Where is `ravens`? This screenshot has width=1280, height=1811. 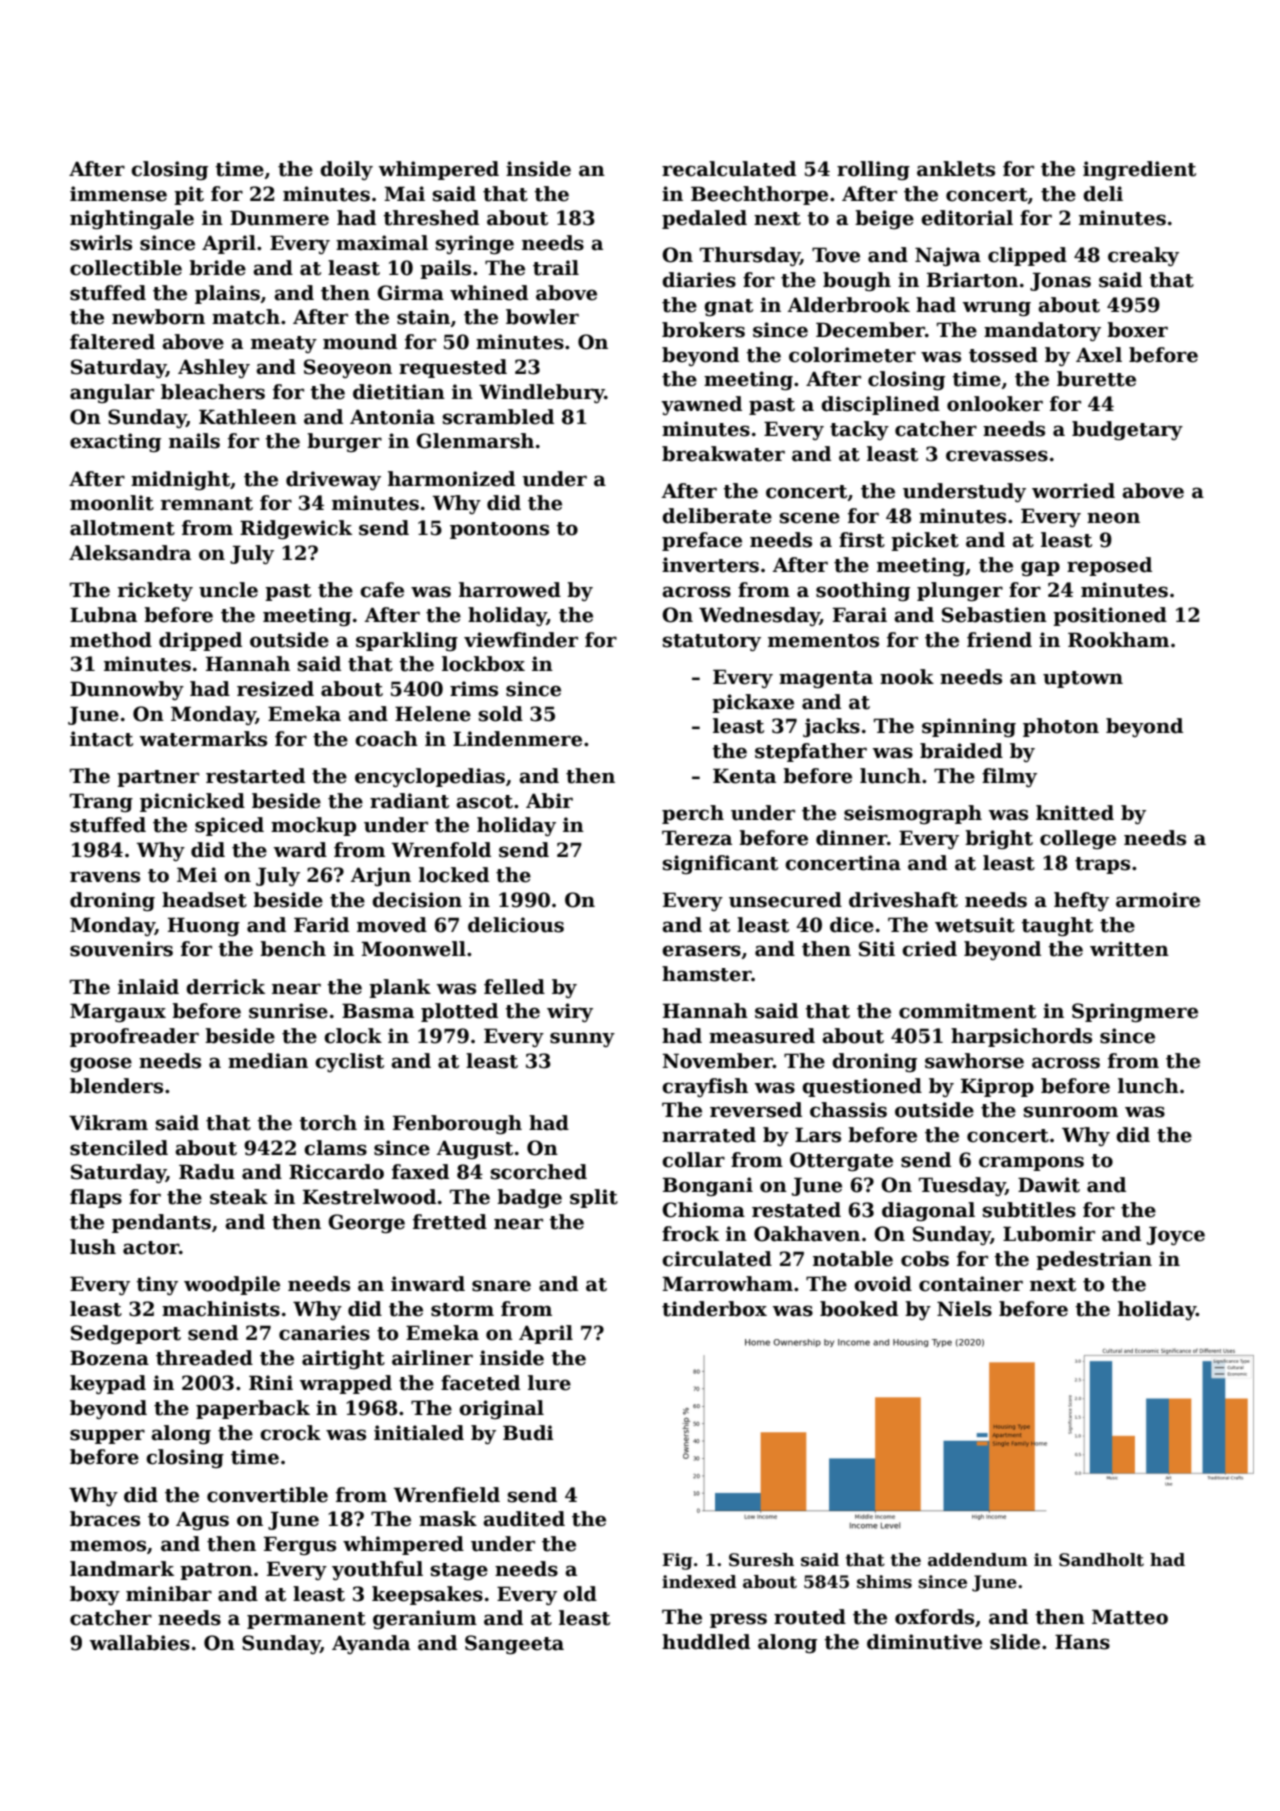 ravens is located at coordinates (105, 877).
